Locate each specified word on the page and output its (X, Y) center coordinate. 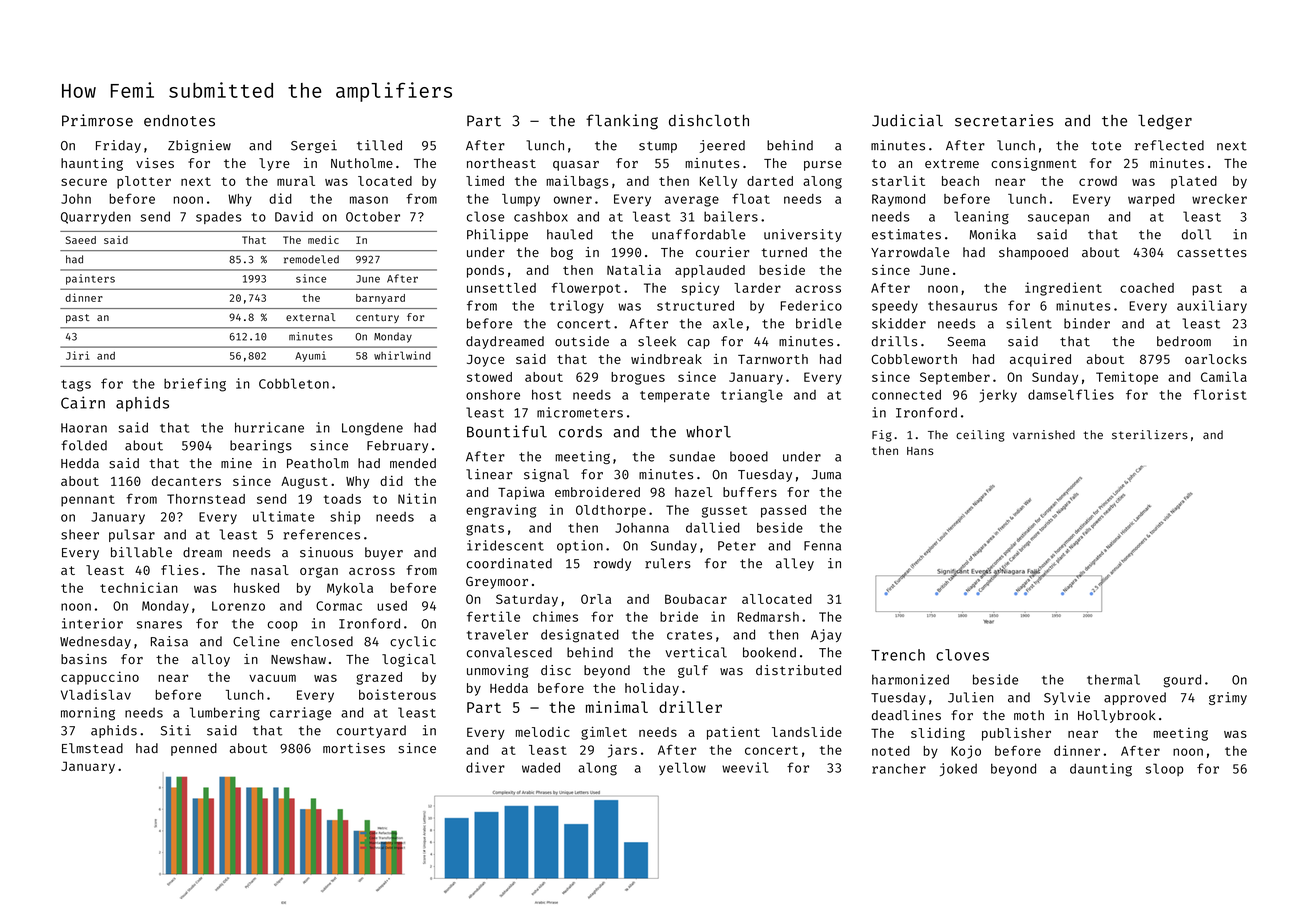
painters (90, 279)
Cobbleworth (914, 359)
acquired (1040, 360)
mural (296, 181)
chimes (555, 616)
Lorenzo (238, 606)
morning (88, 714)
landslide (807, 731)
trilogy (577, 307)
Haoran (84, 428)
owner (573, 200)
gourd (1182, 681)
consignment (1034, 164)
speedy (895, 307)
